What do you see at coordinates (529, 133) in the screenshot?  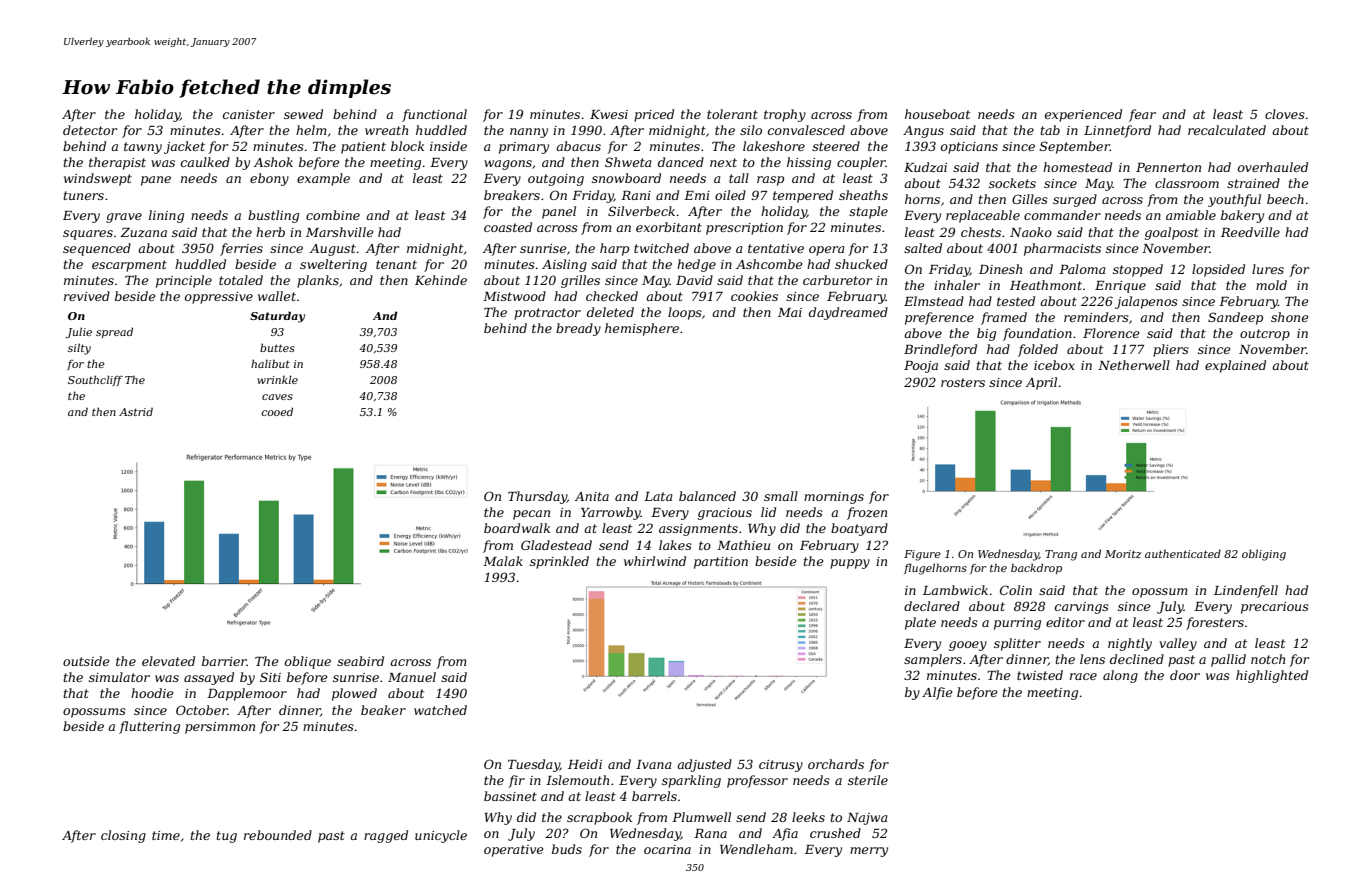 I see `nanny` at bounding box center [529, 133].
